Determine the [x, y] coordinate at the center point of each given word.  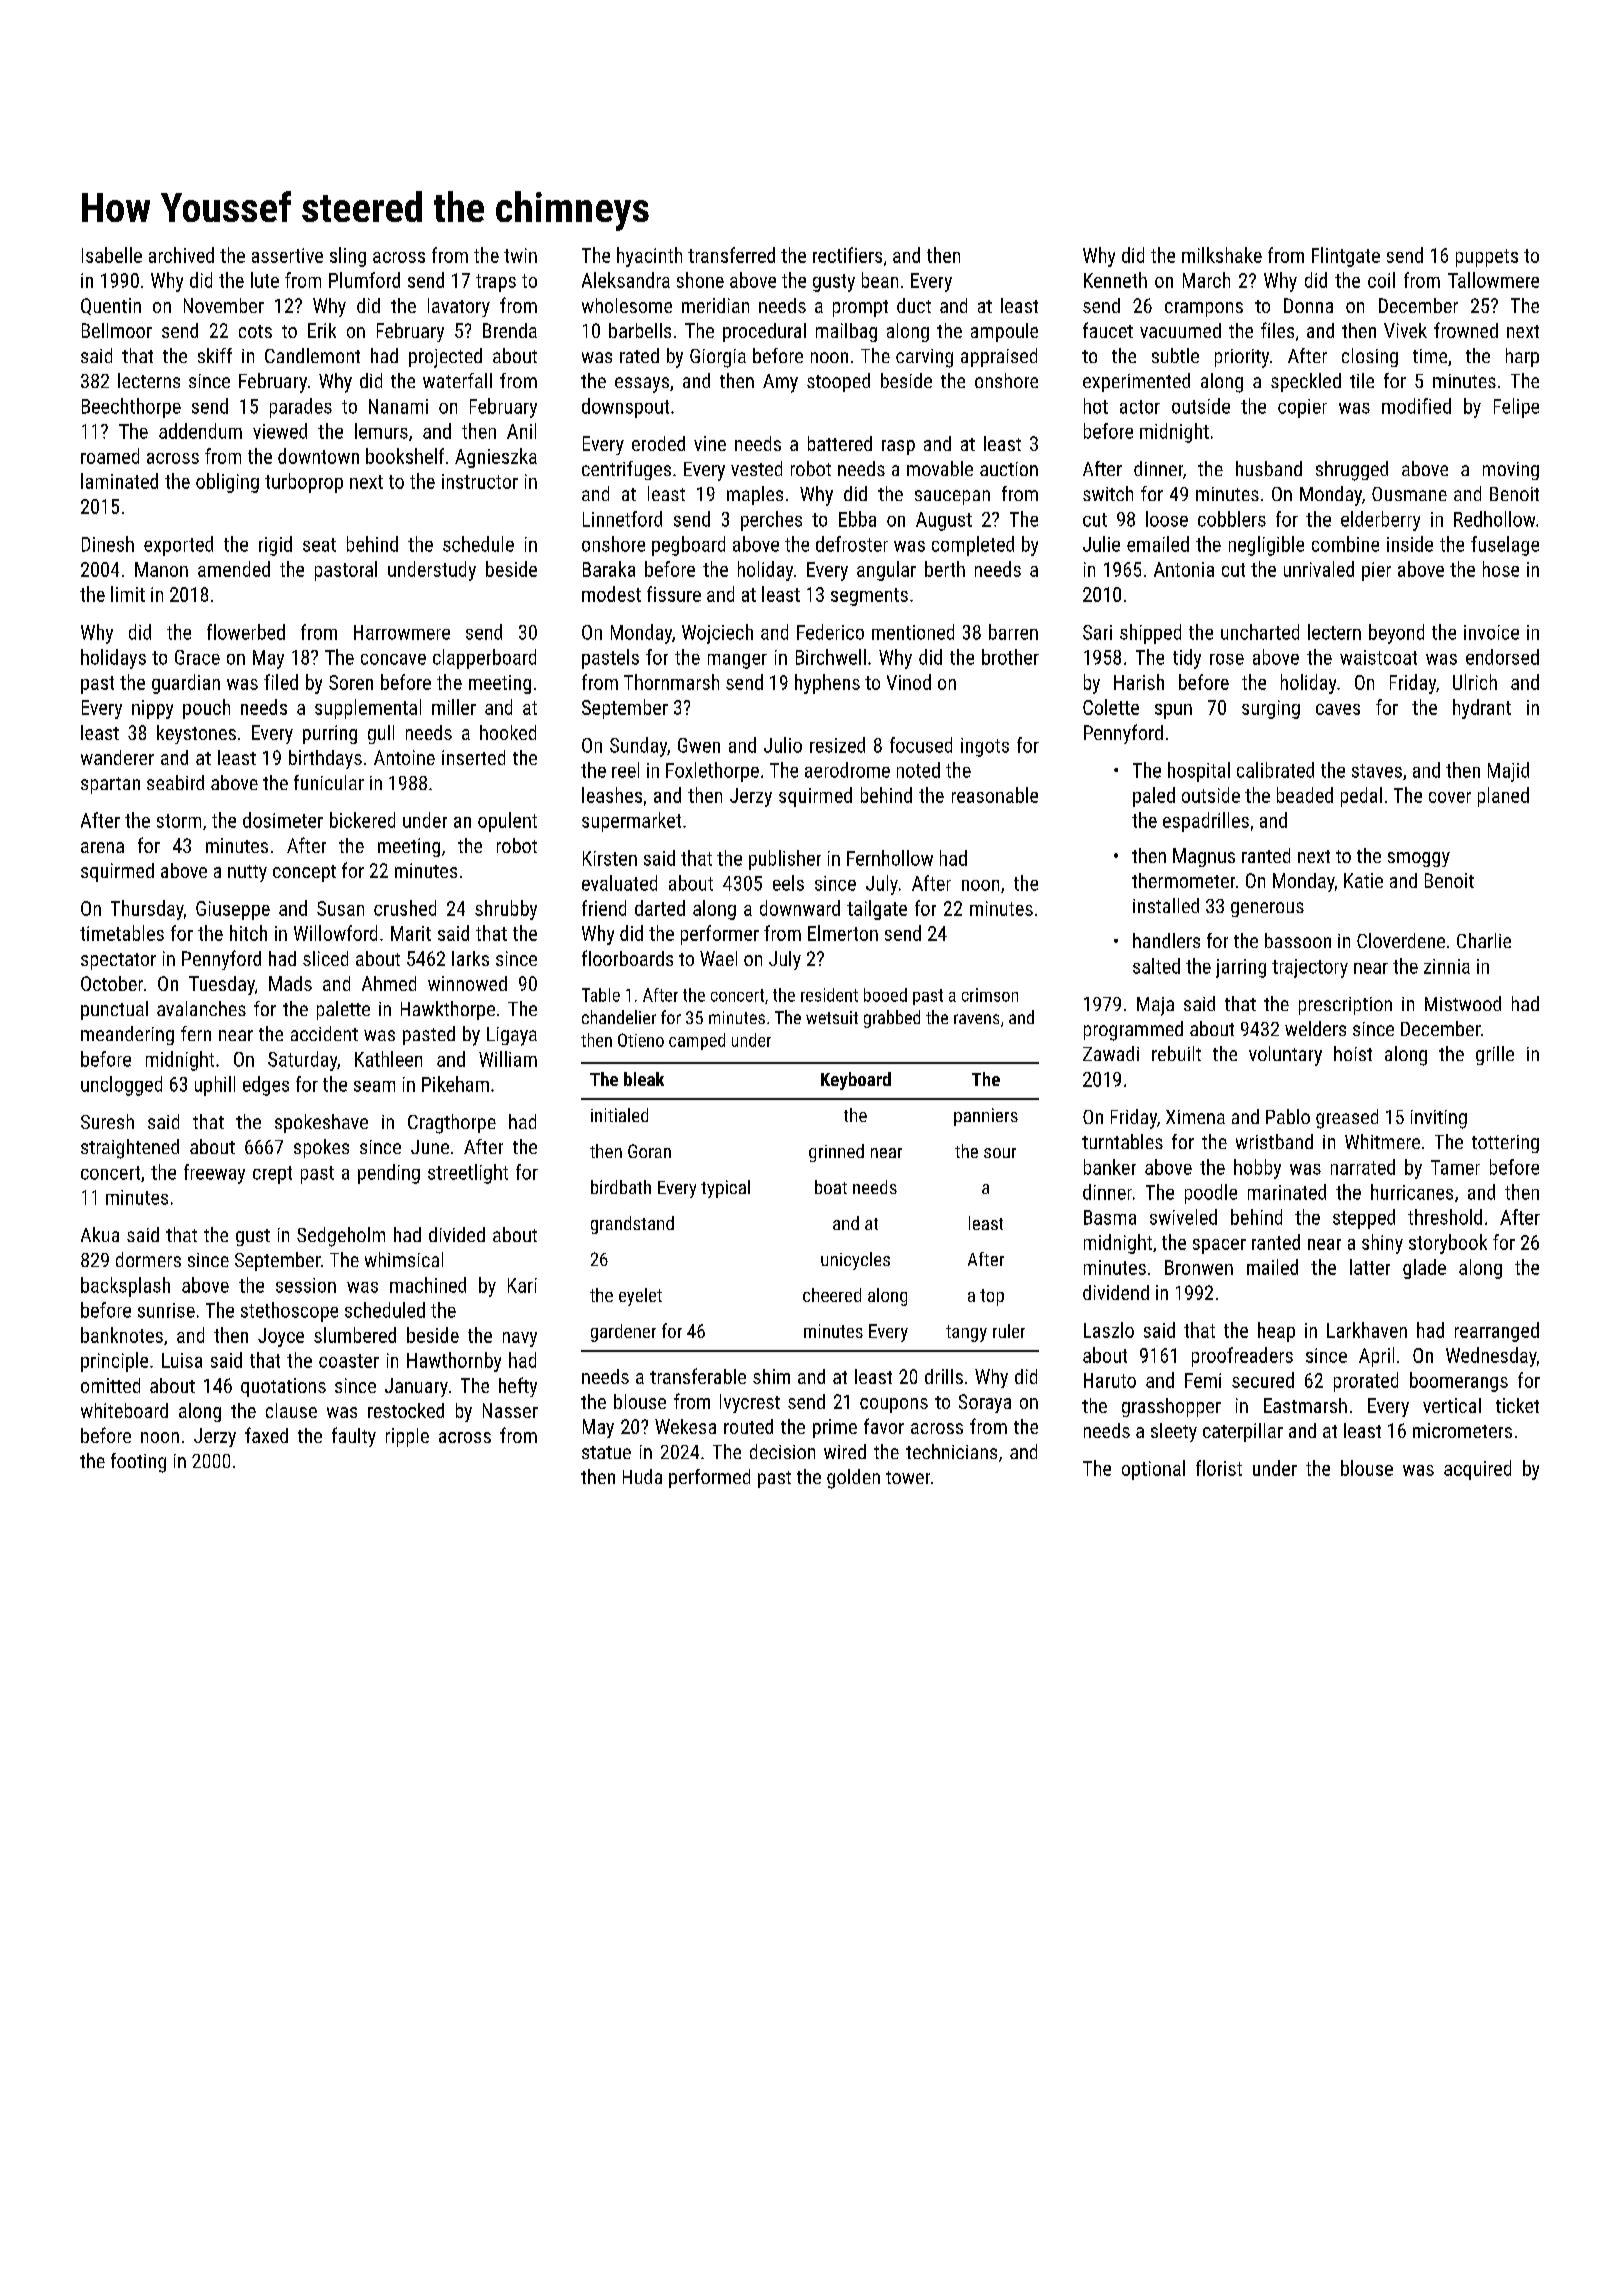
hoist [1353, 1053]
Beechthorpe [131, 408]
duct [914, 305]
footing [138, 1463]
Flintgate [1346, 257]
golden [853, 1479]
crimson [990, 995]
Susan [340, 908]
